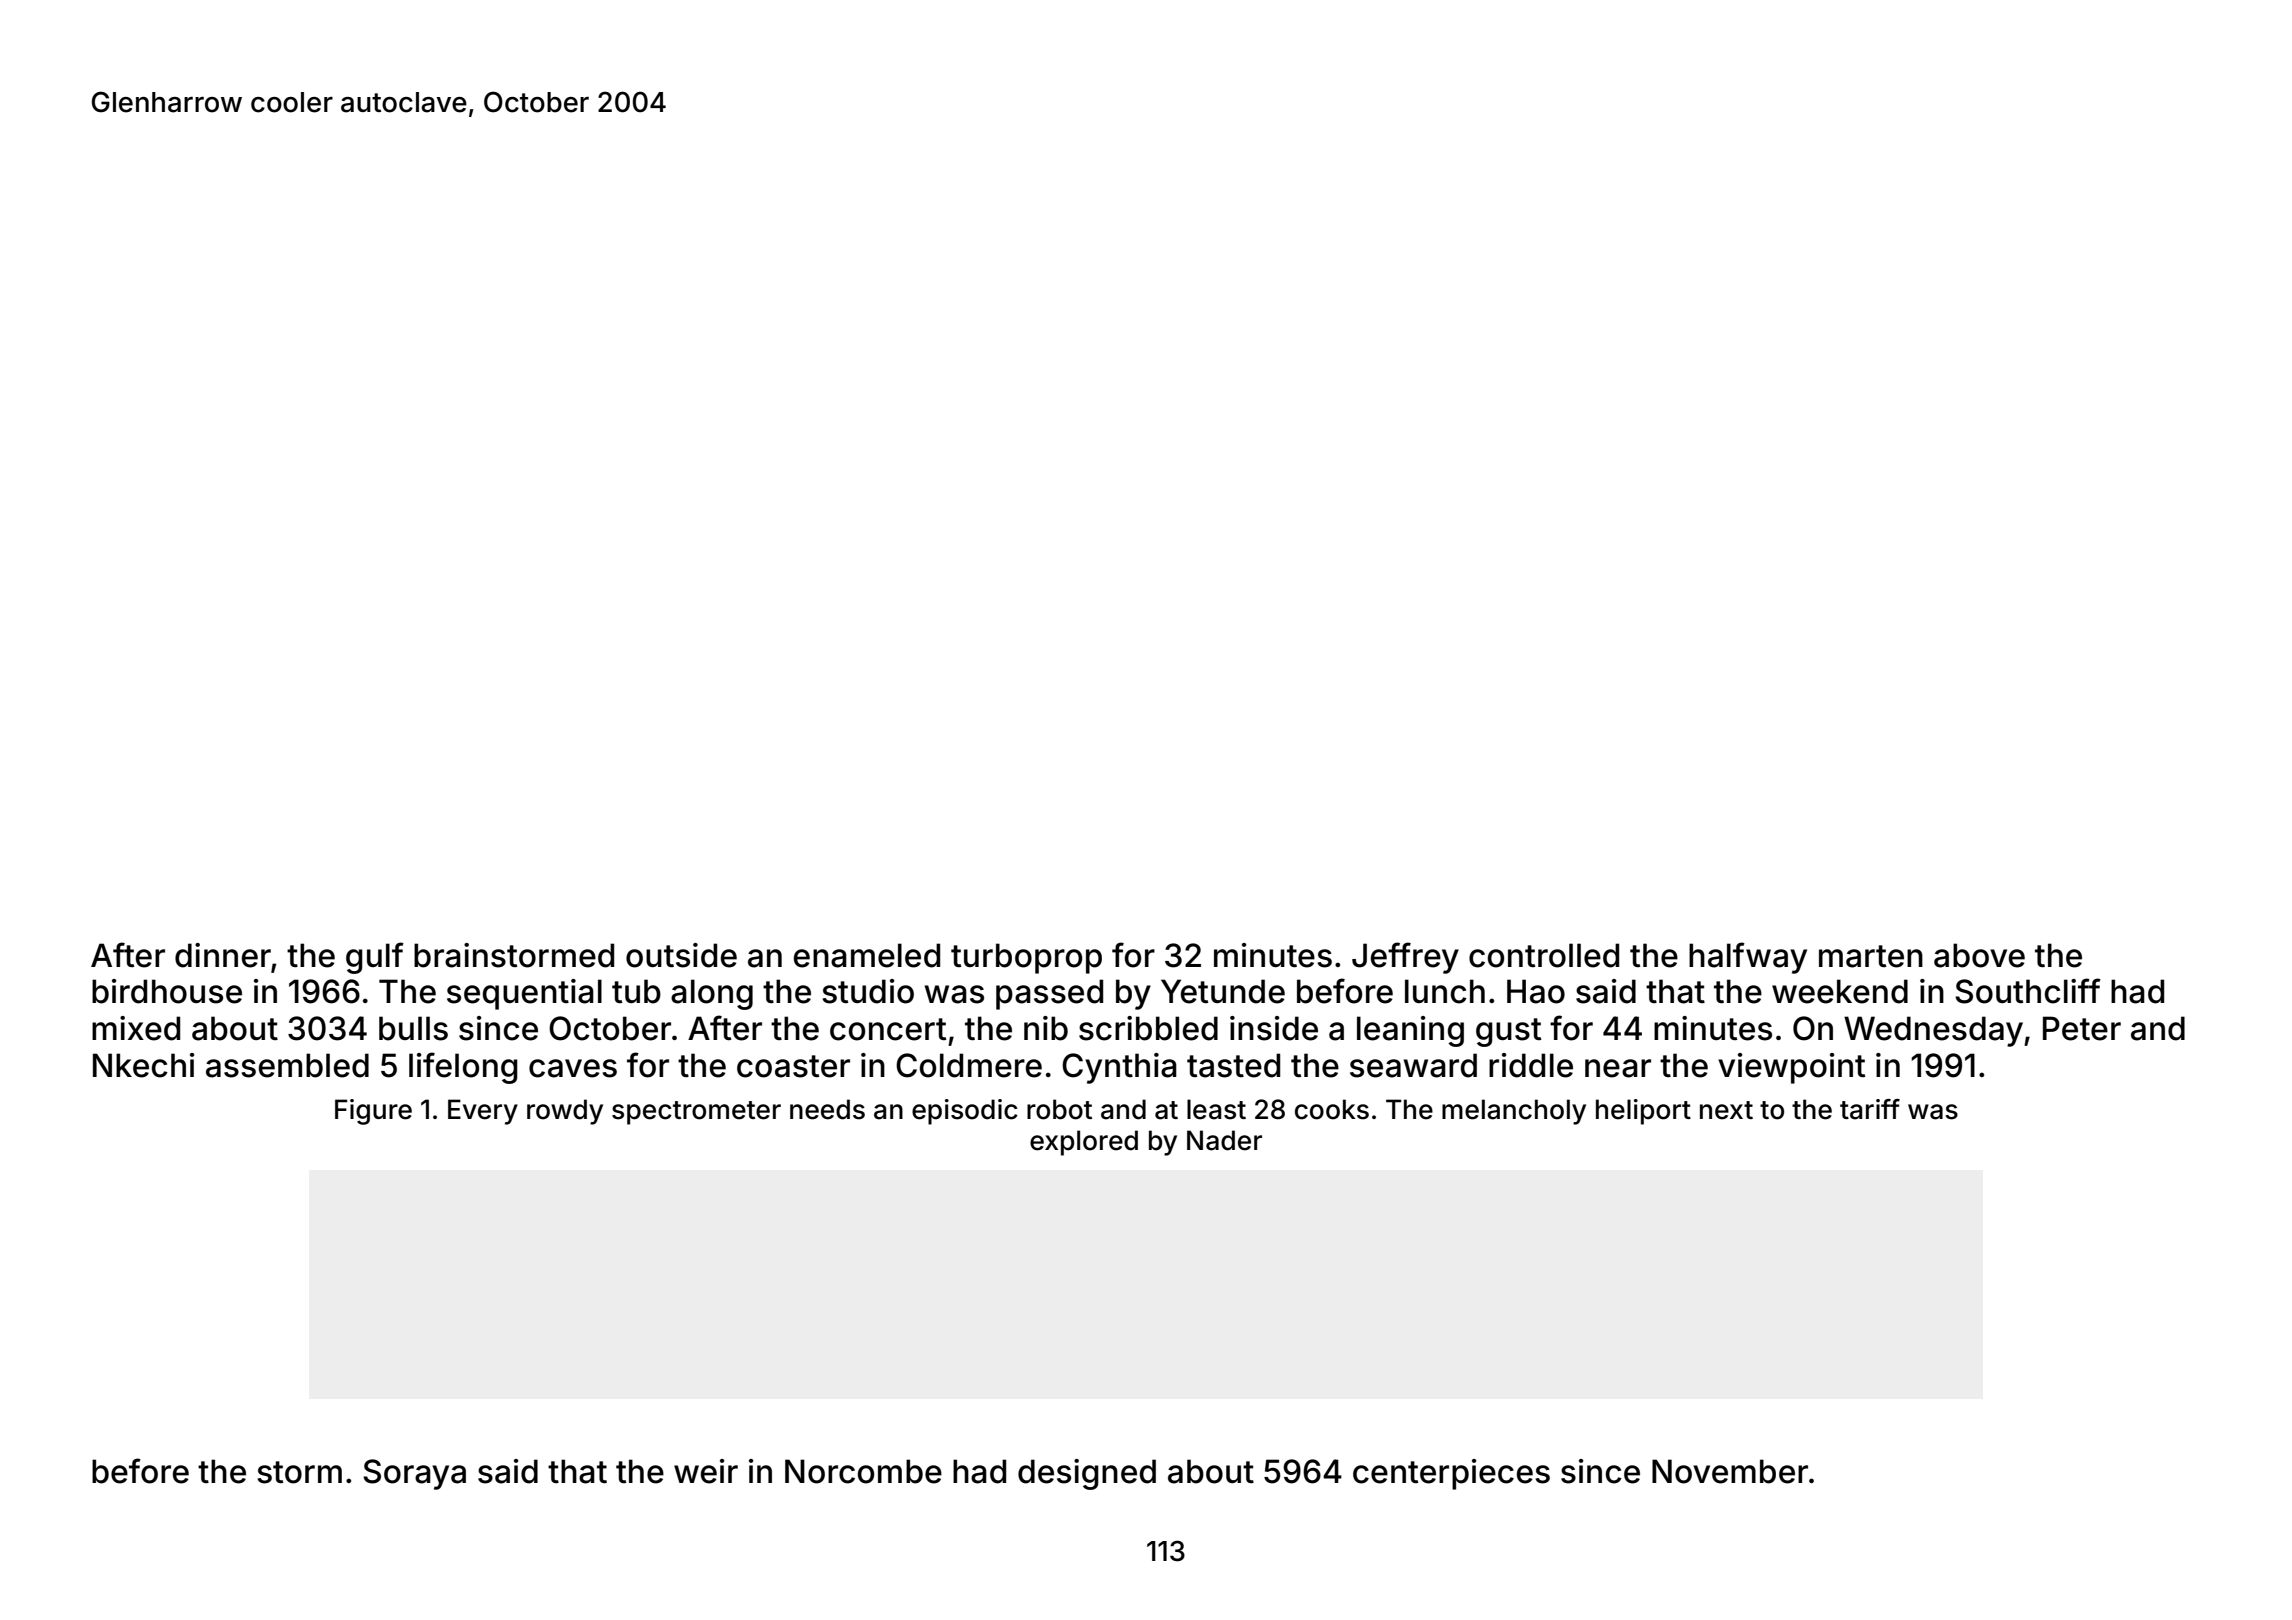 This page has width=2292, height=1620. I want to click on Wednesday, so click(1933, 1031).
